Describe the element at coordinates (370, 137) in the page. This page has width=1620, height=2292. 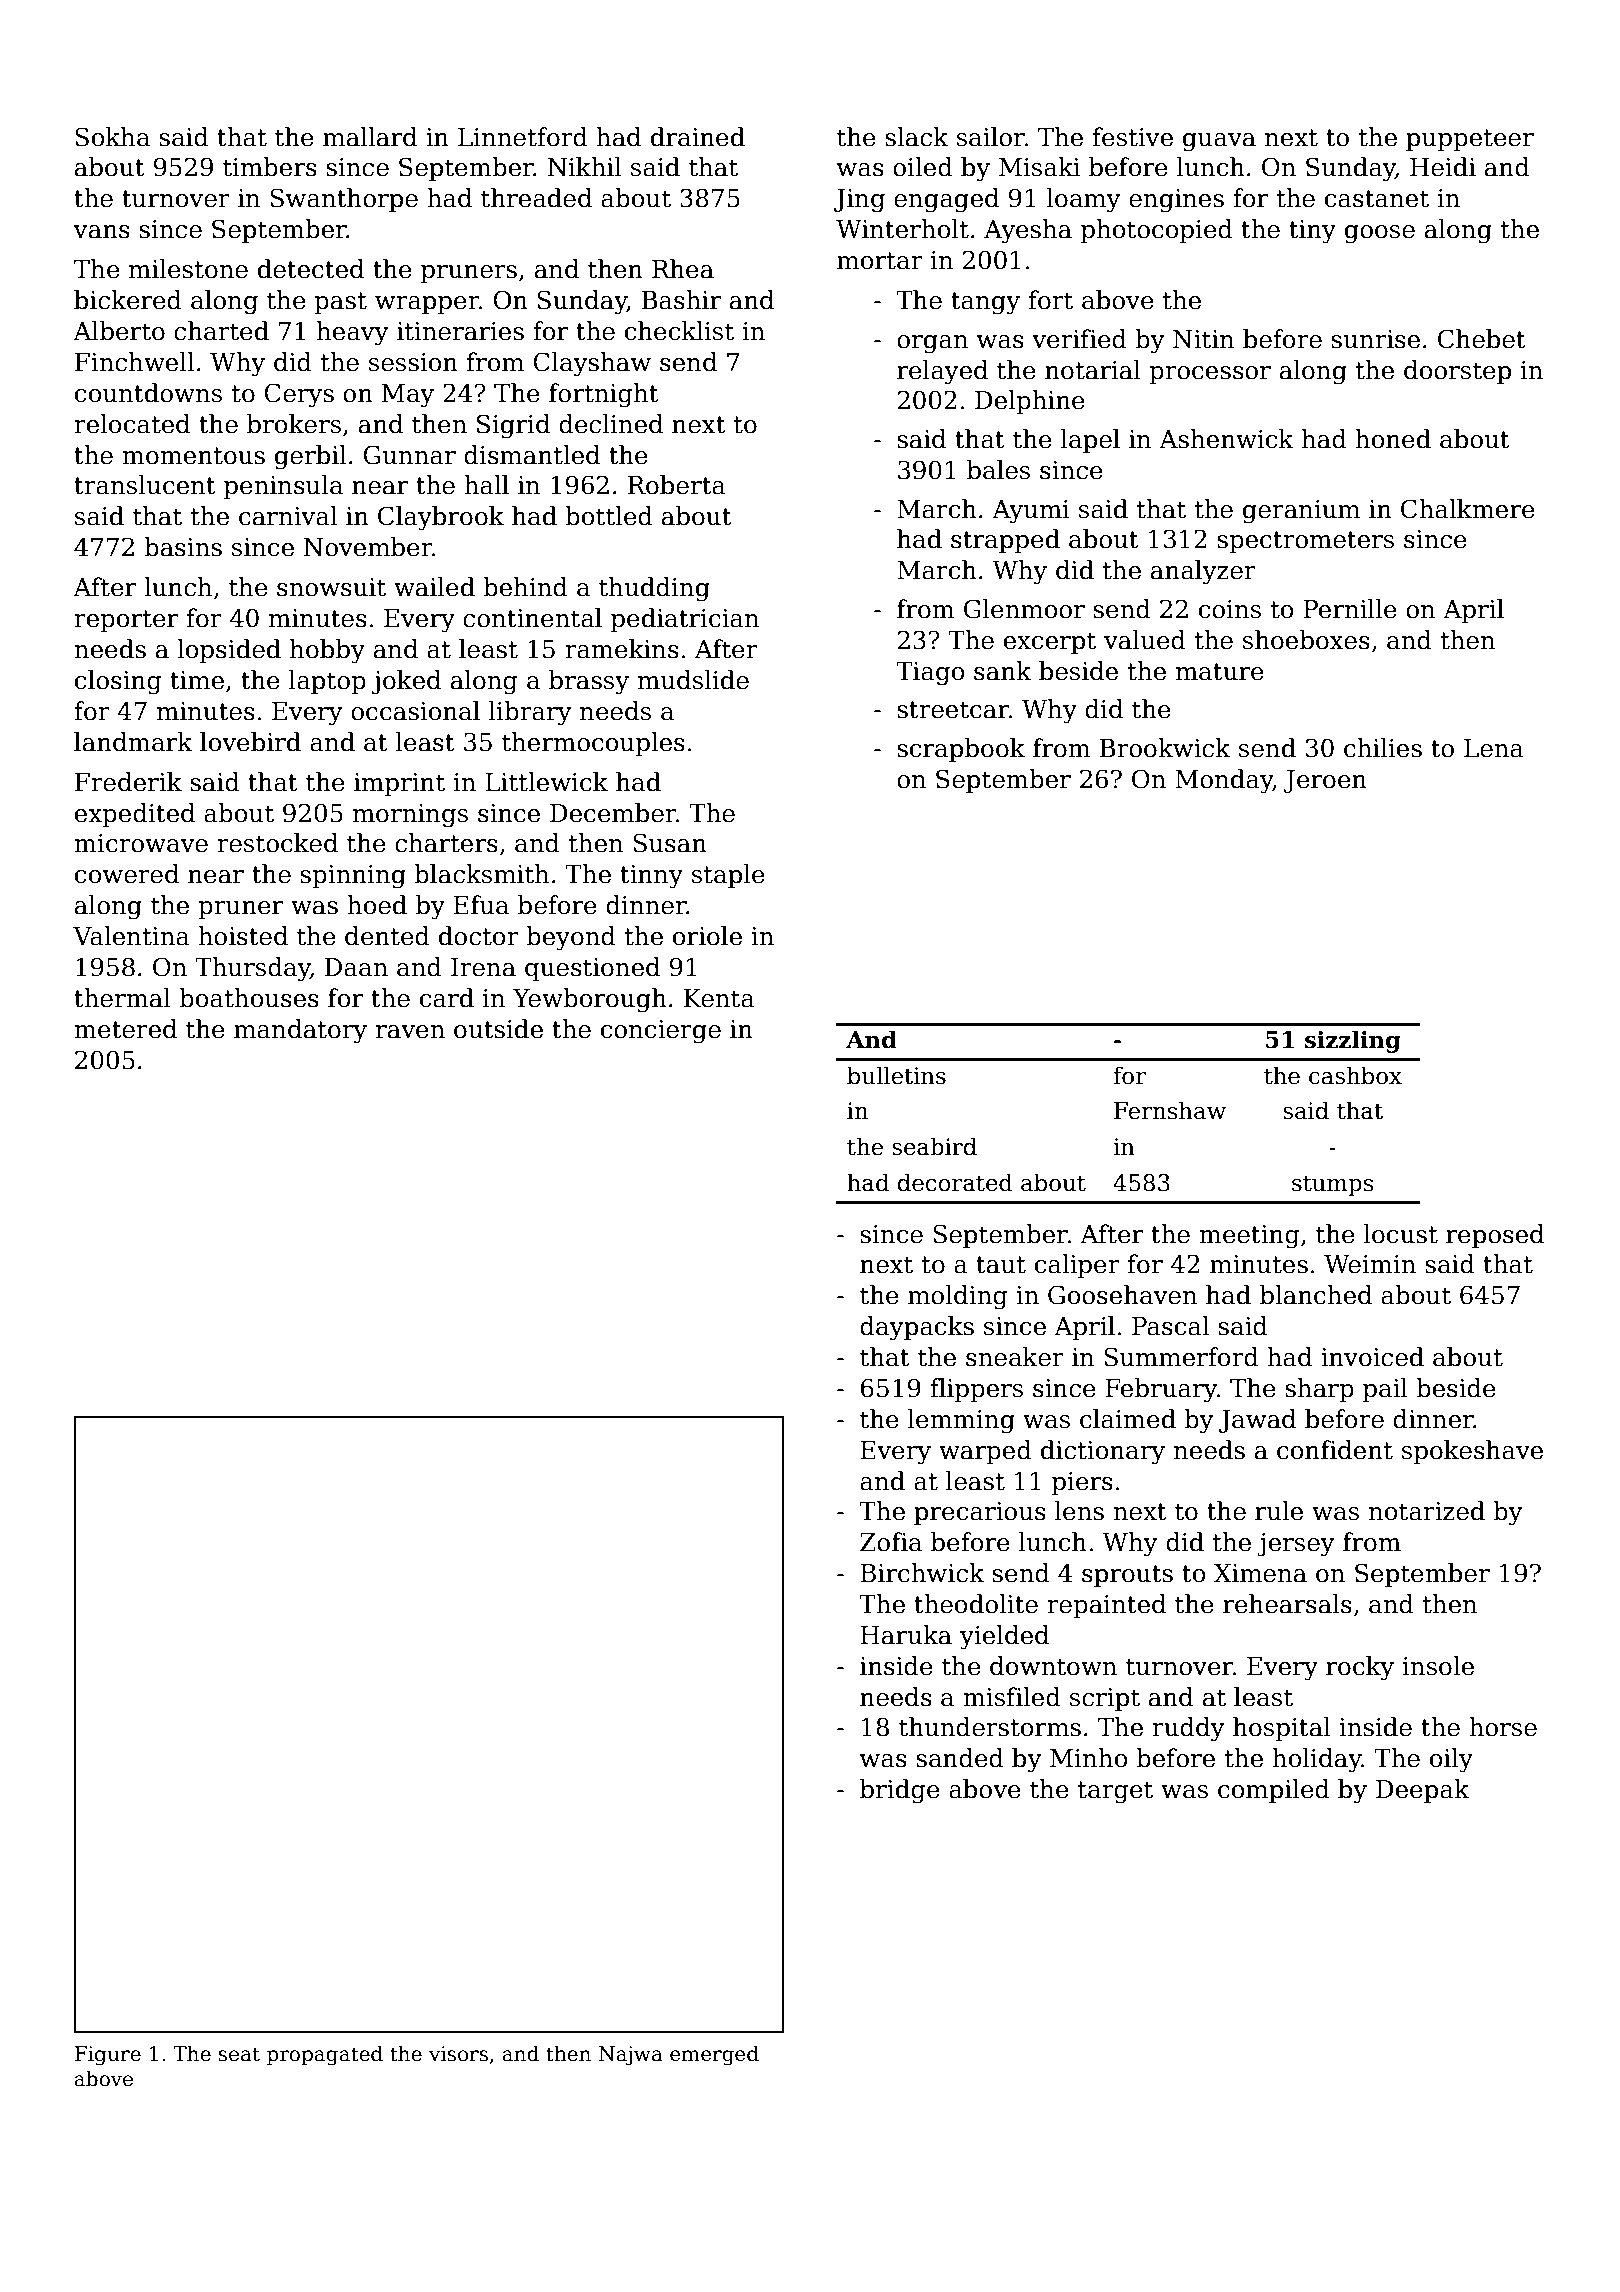
I see `mallard` at that location.
